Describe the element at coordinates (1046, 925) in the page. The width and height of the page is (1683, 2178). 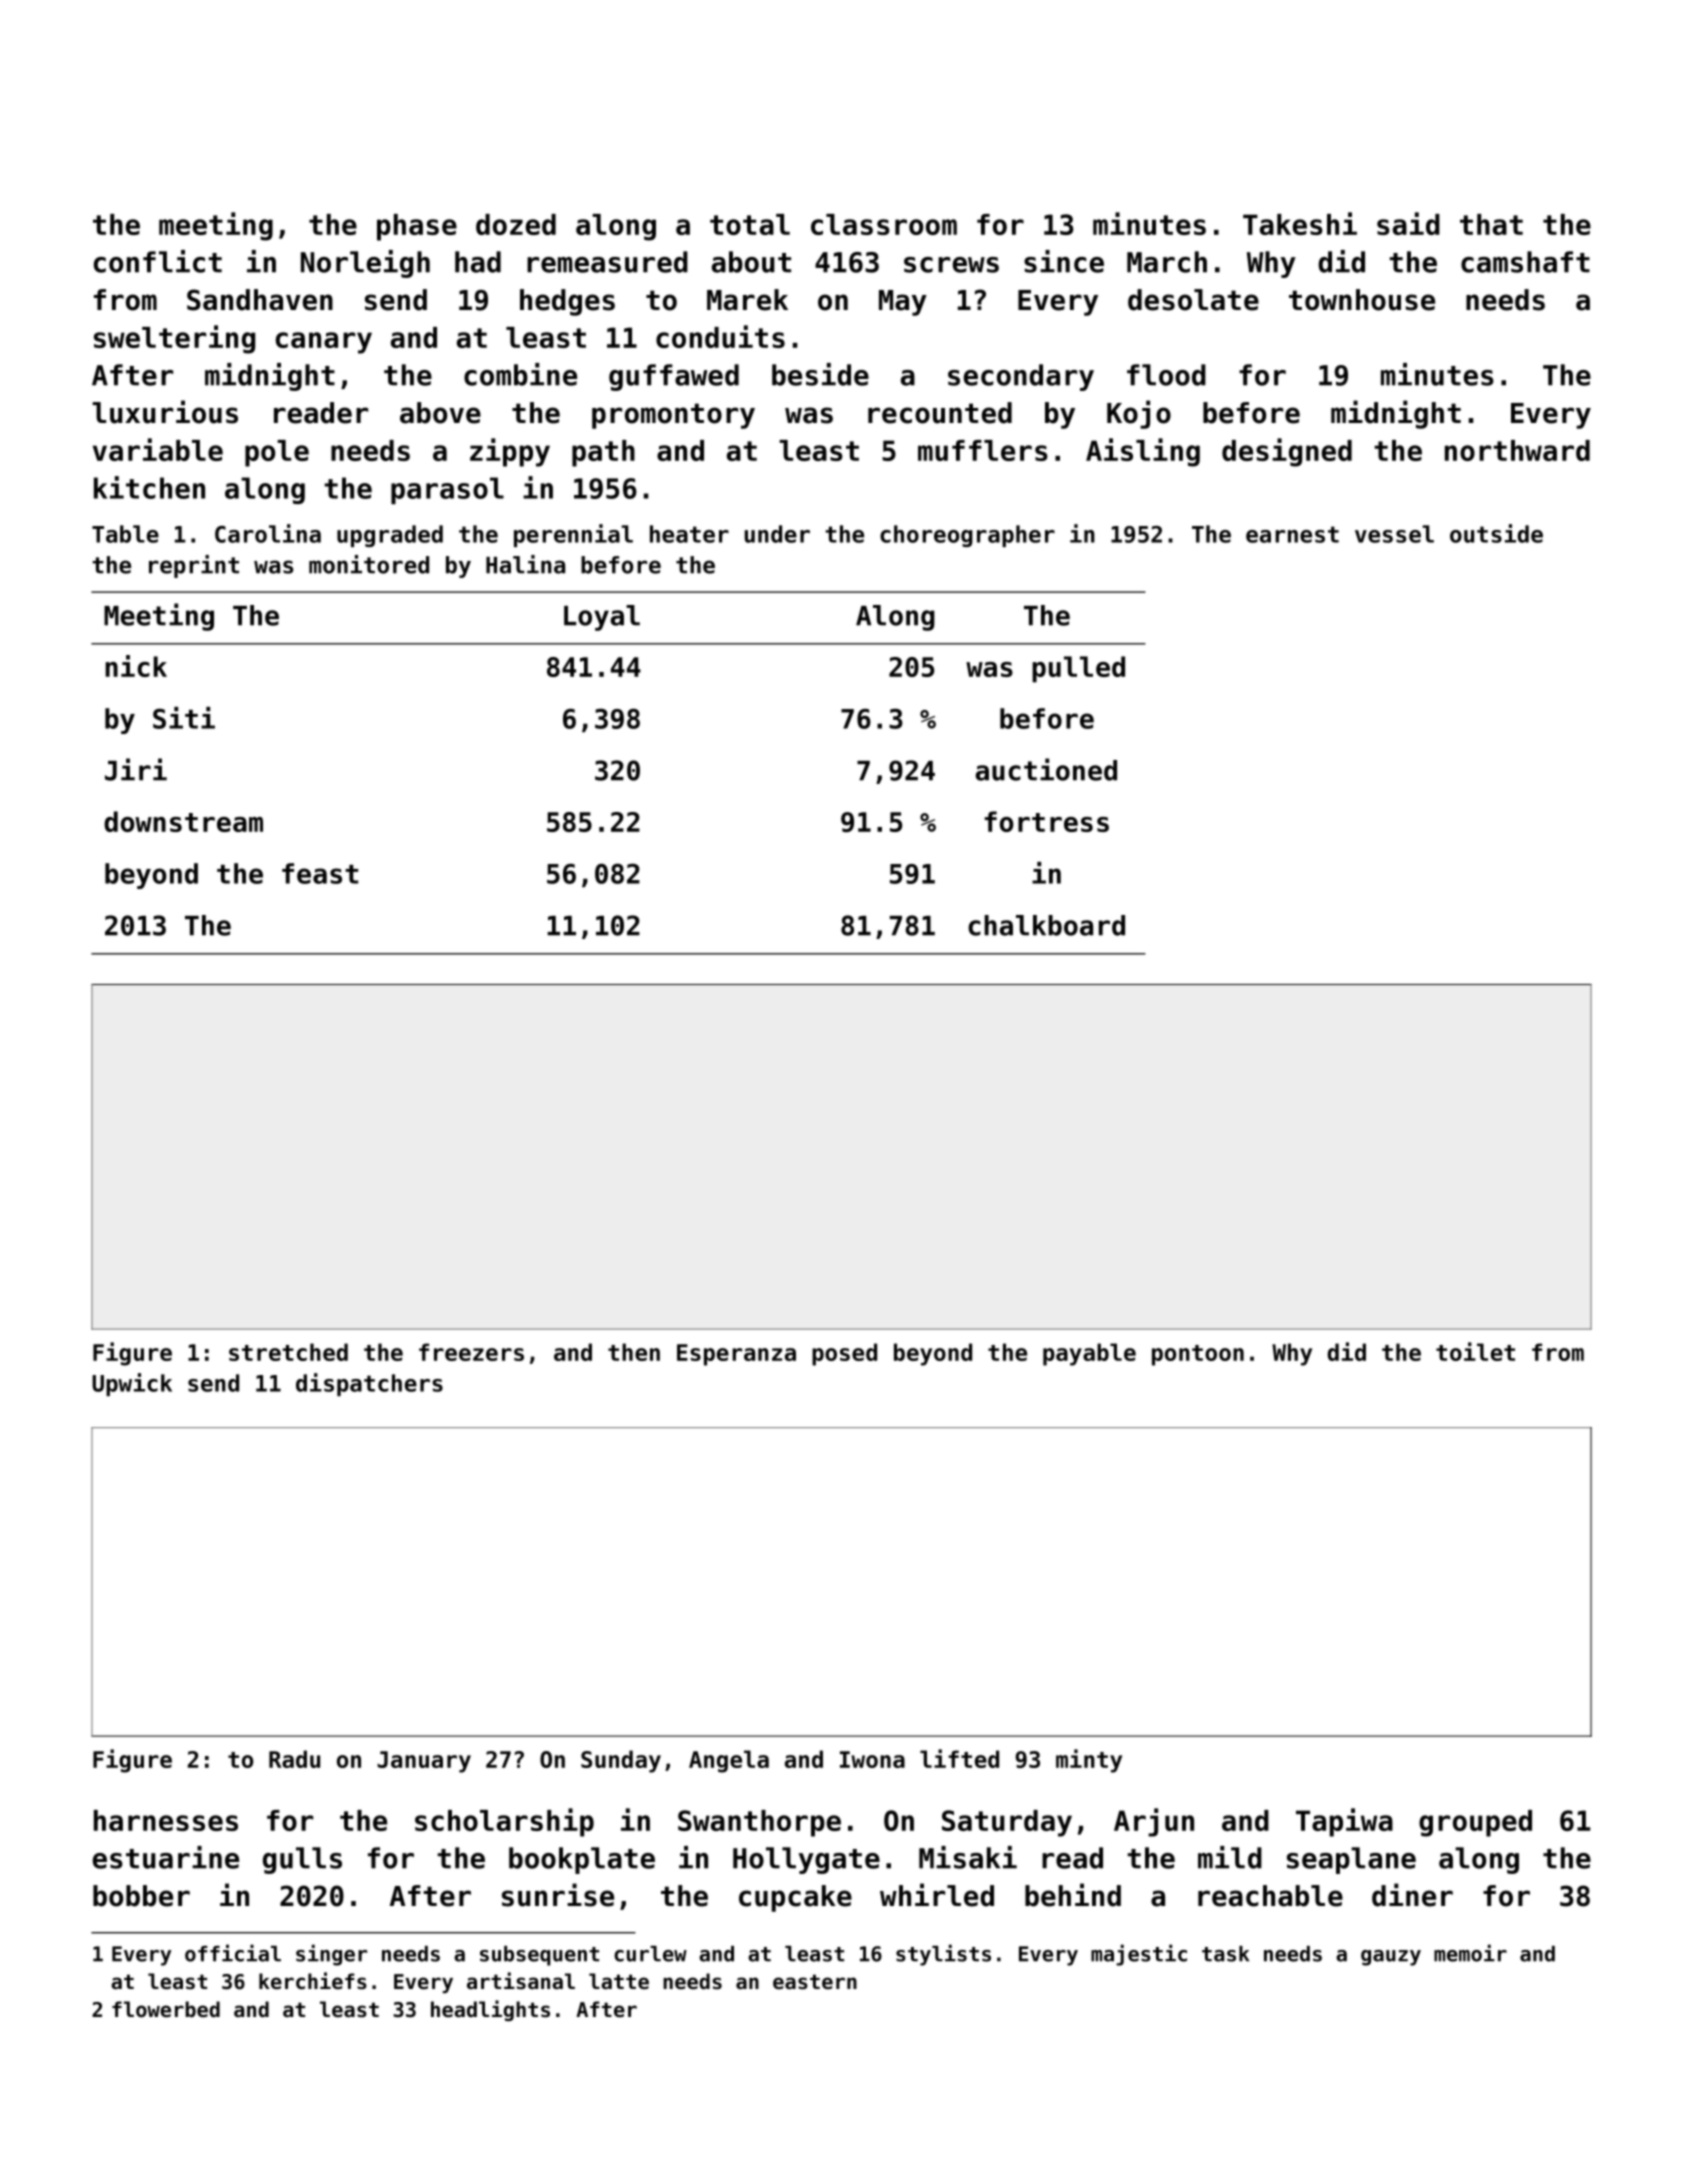
I see `chalkboard` at that location.
